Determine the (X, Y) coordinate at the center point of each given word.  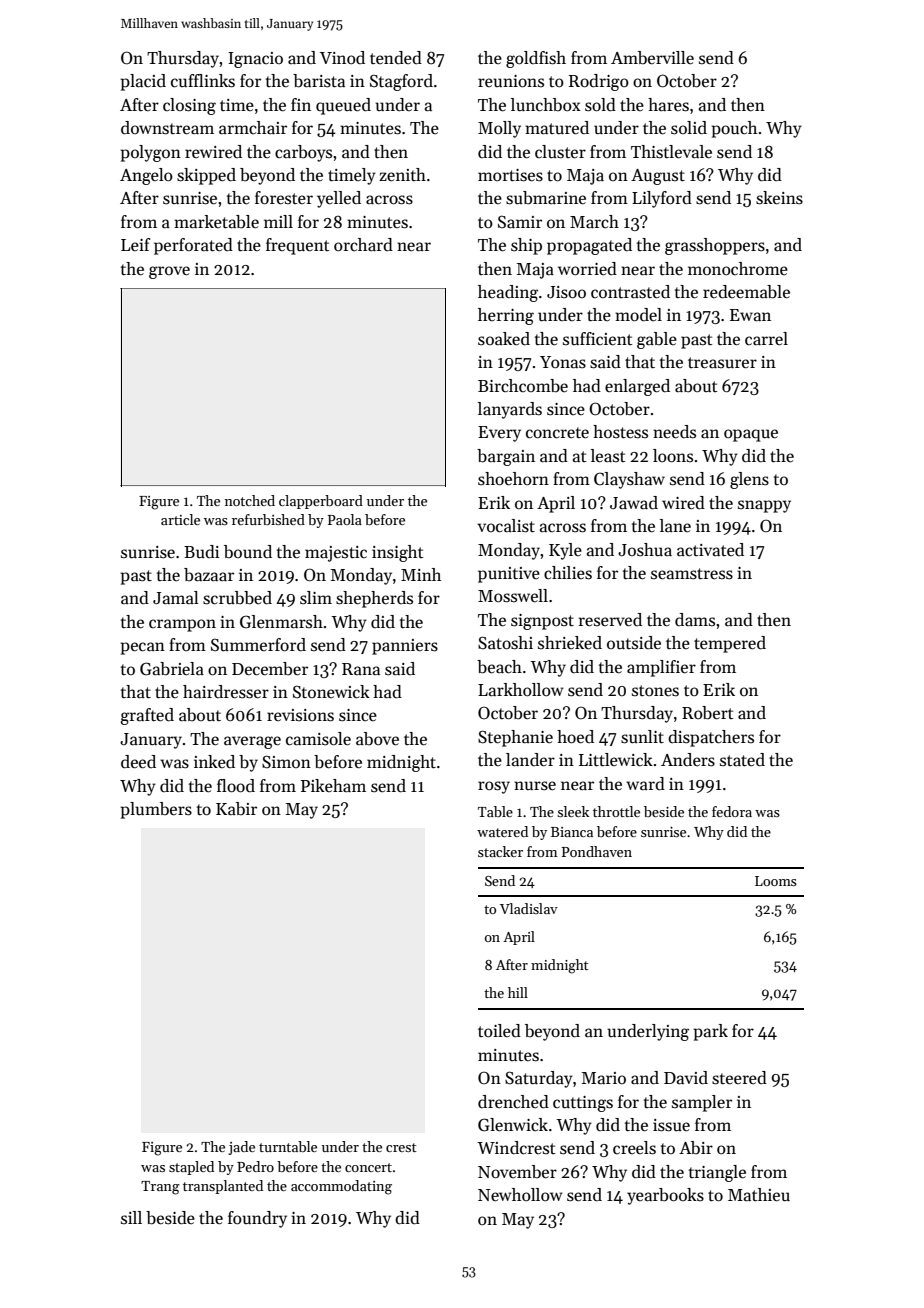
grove (169, 272)
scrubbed (237, 598)
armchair (253, 128)
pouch (734, 129)
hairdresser (226, 692)
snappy (764, 506)
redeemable (746, 292)
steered (739, 1078)
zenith (402, 175)
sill (131, 1217)
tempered (730, 644)
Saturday (539, 1079)
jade (241, 1148)
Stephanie (515, 738)
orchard (363, 245)
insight (397, 553)
